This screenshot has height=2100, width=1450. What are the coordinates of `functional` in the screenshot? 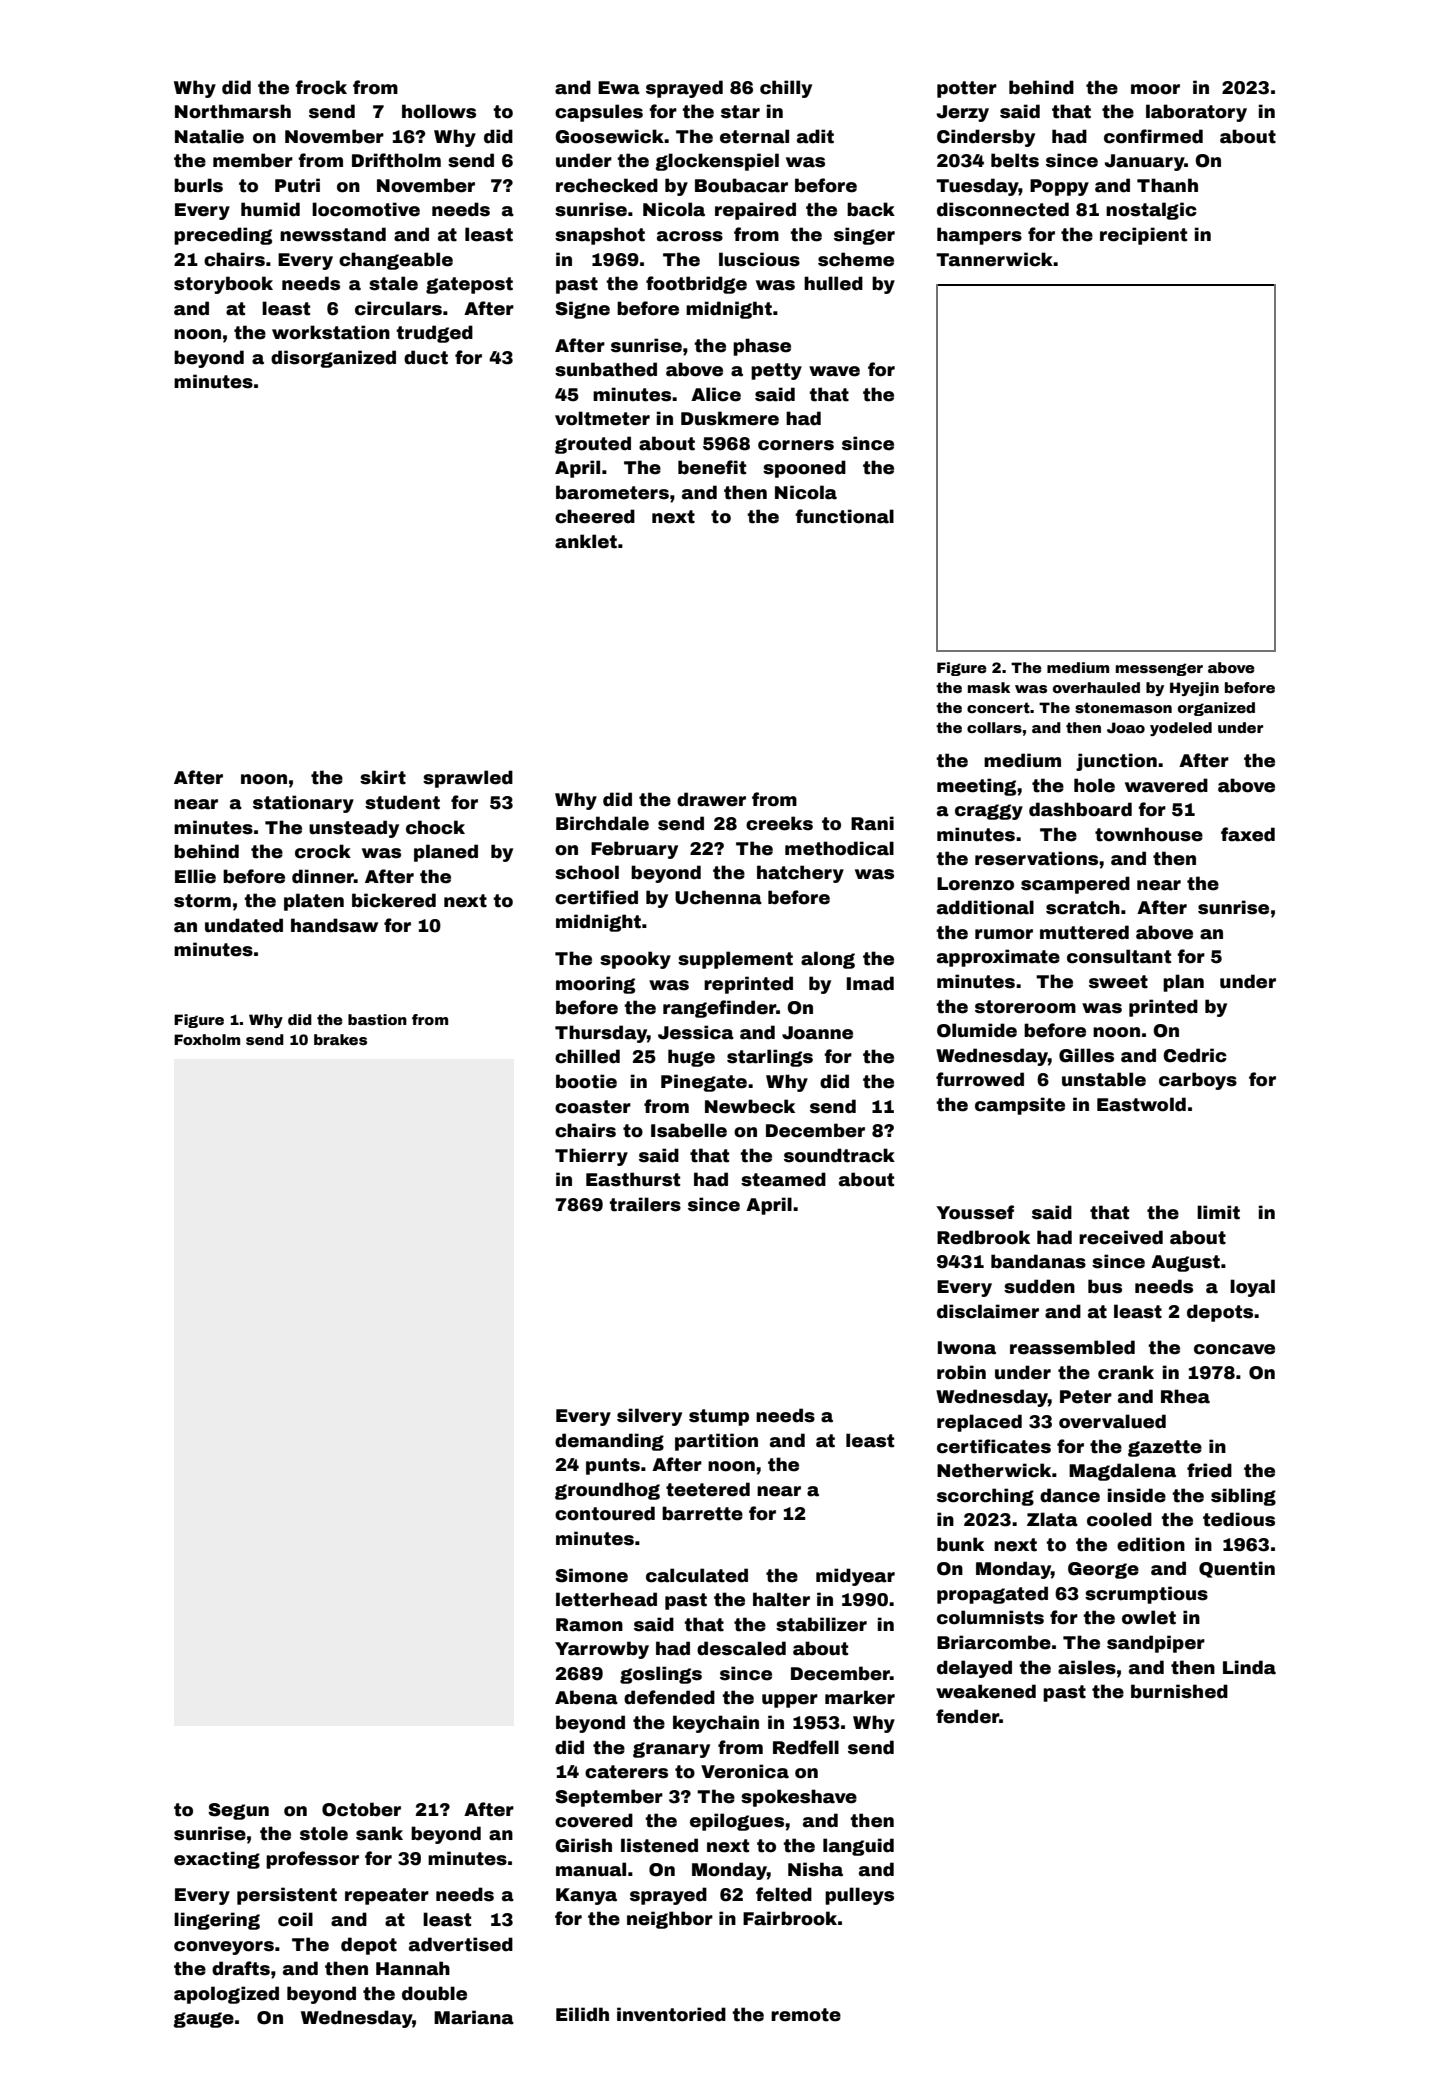 It's located at (844, 516).
